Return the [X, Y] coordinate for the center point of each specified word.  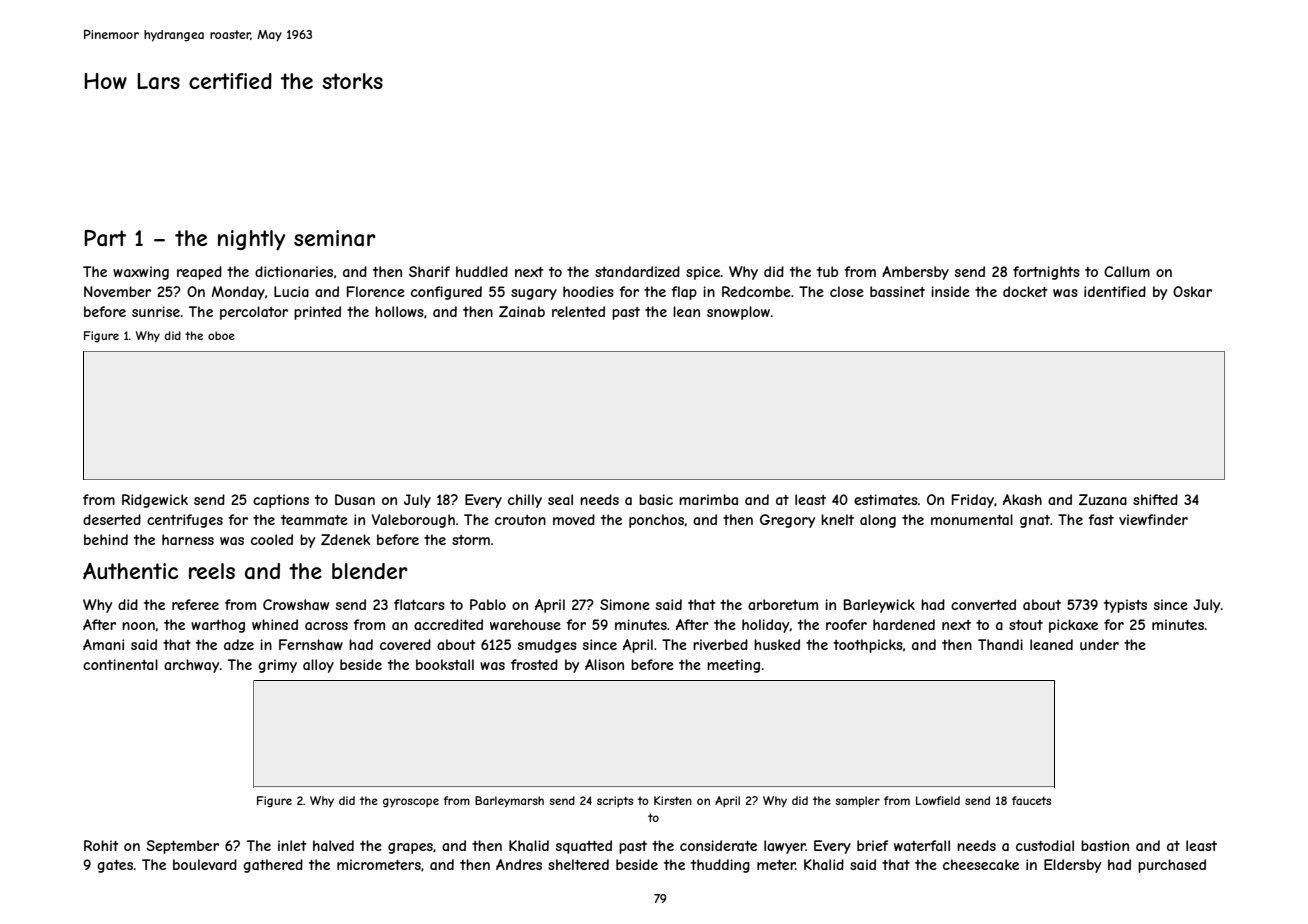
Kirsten [673, 800]
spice [703, 273]
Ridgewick [155, 501]
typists [1125, 606]
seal [560, 499]
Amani [103, 644]
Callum [1127, 271]
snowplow [738, 313]
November [117, 291]
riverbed [720, 644]
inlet [292, 845]
